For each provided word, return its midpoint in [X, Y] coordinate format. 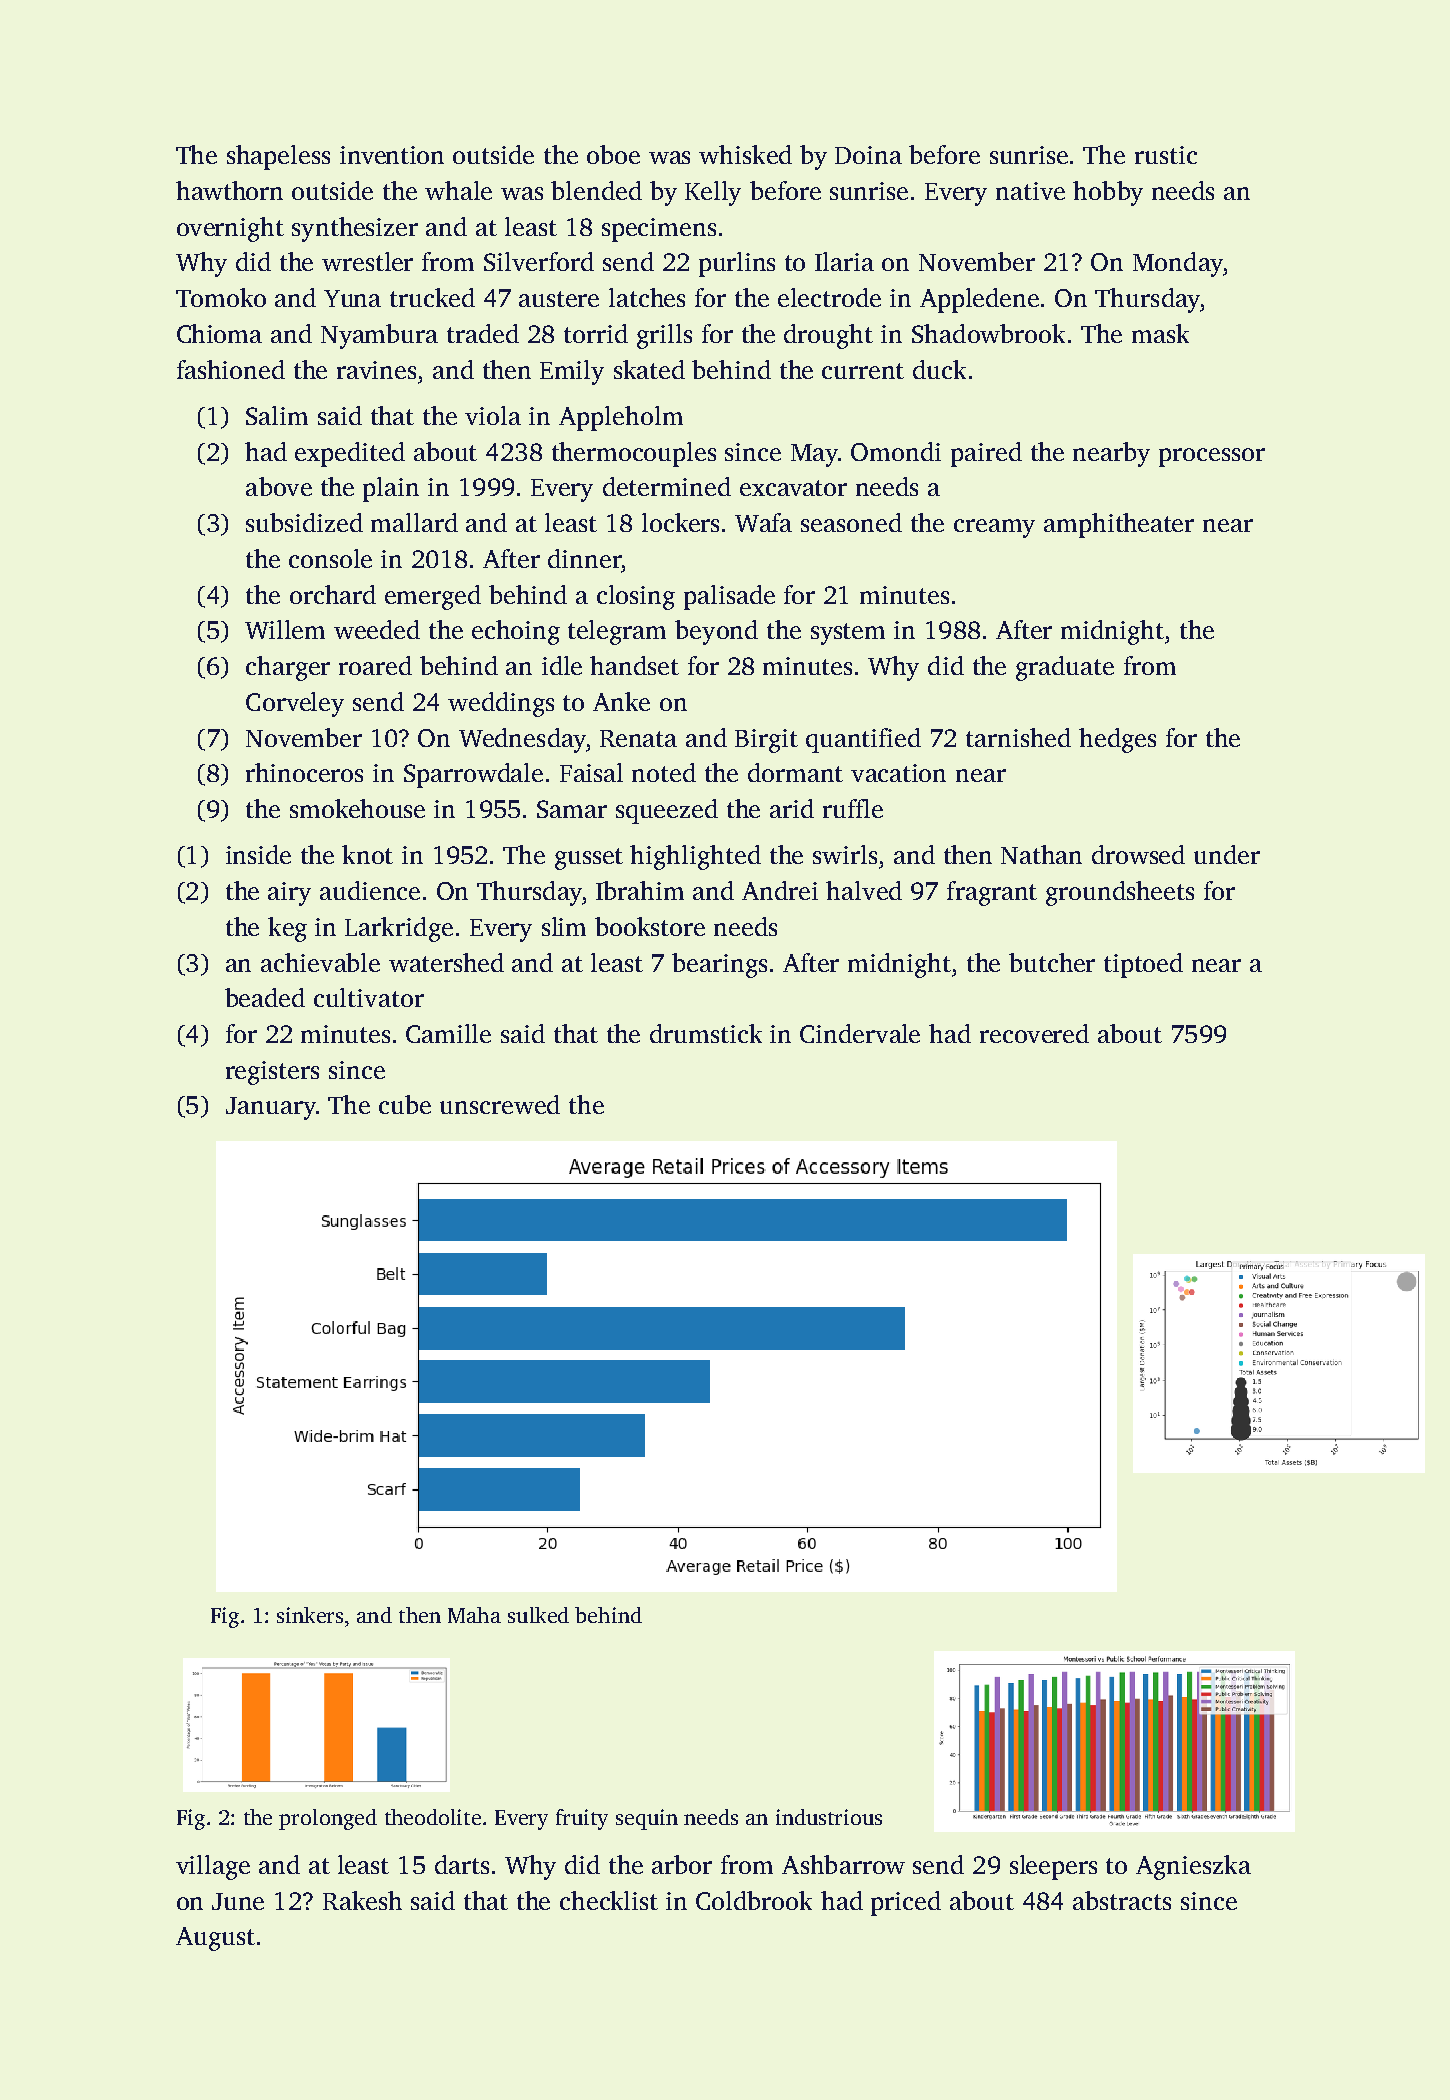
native [1030, 191]
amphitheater [1119, 525]
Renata [638, 738]
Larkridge [399, 929]
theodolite [433, 1817]
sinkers [310, 1615]
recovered [1034, 1033]
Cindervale [860, 1033]
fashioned [231, 369]
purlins [737, 264]
